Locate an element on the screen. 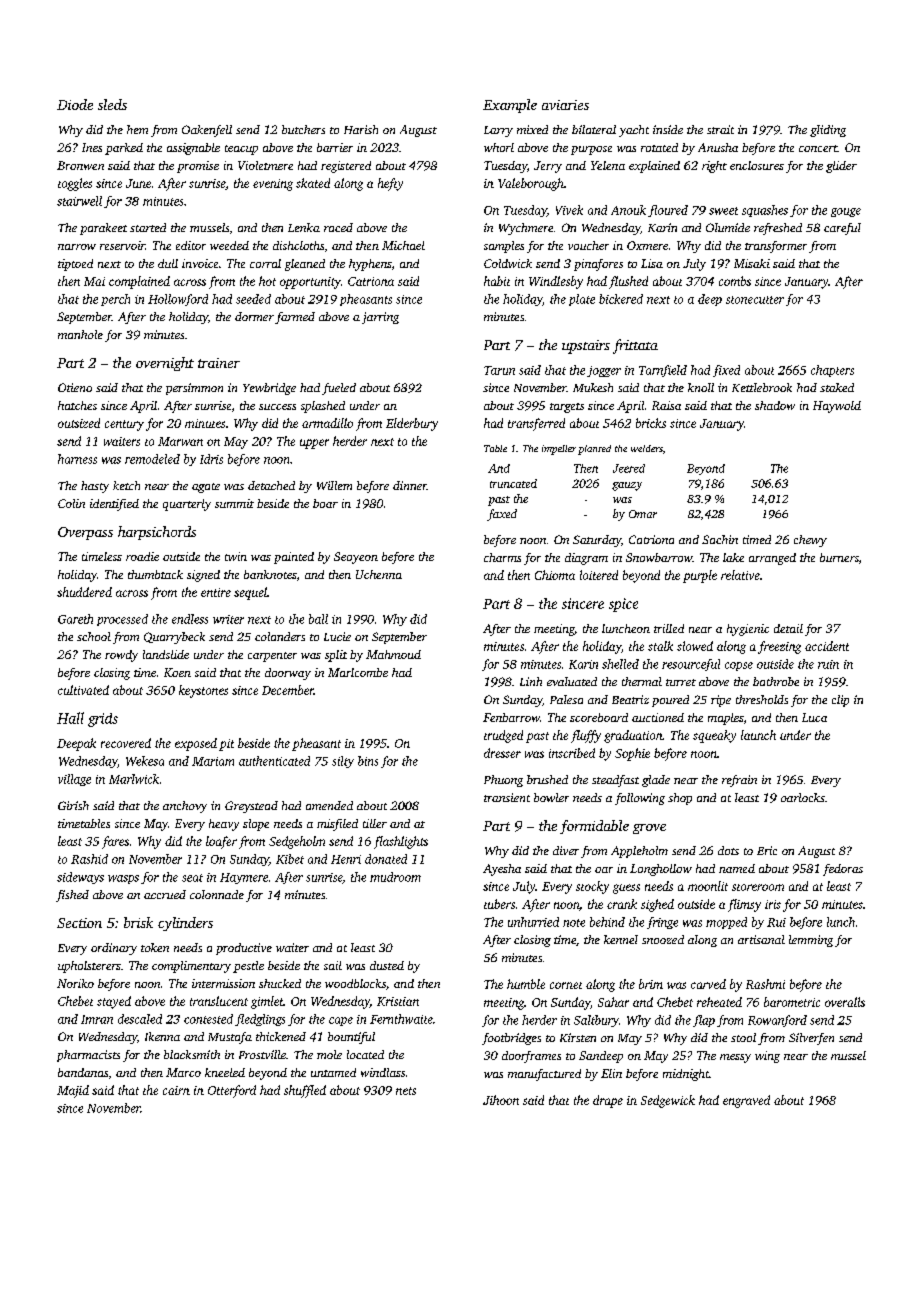  Silverfen is located at coordinates (811, 1039).
